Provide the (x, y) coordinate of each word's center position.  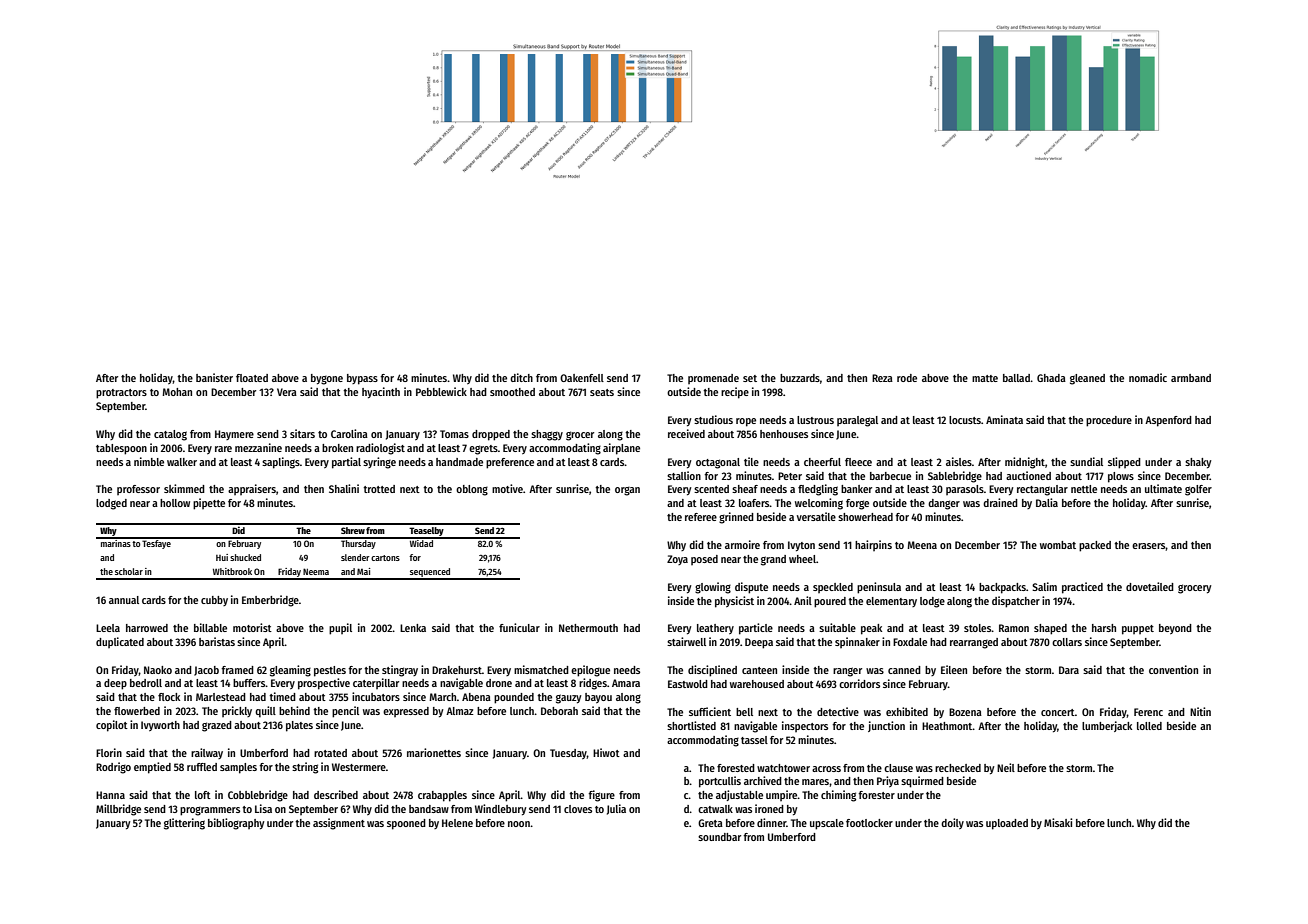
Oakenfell (582, 378)
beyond (1175, 629)
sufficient (710, 711)
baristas (217, 641)
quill (265, 711)
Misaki (1058, 822)
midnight (1025, 463)
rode (907, 378)
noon (519, 824)
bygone (327, 379)
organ (627, 491)
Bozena (965, 712)
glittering (184, 824)
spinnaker (857, 642)
